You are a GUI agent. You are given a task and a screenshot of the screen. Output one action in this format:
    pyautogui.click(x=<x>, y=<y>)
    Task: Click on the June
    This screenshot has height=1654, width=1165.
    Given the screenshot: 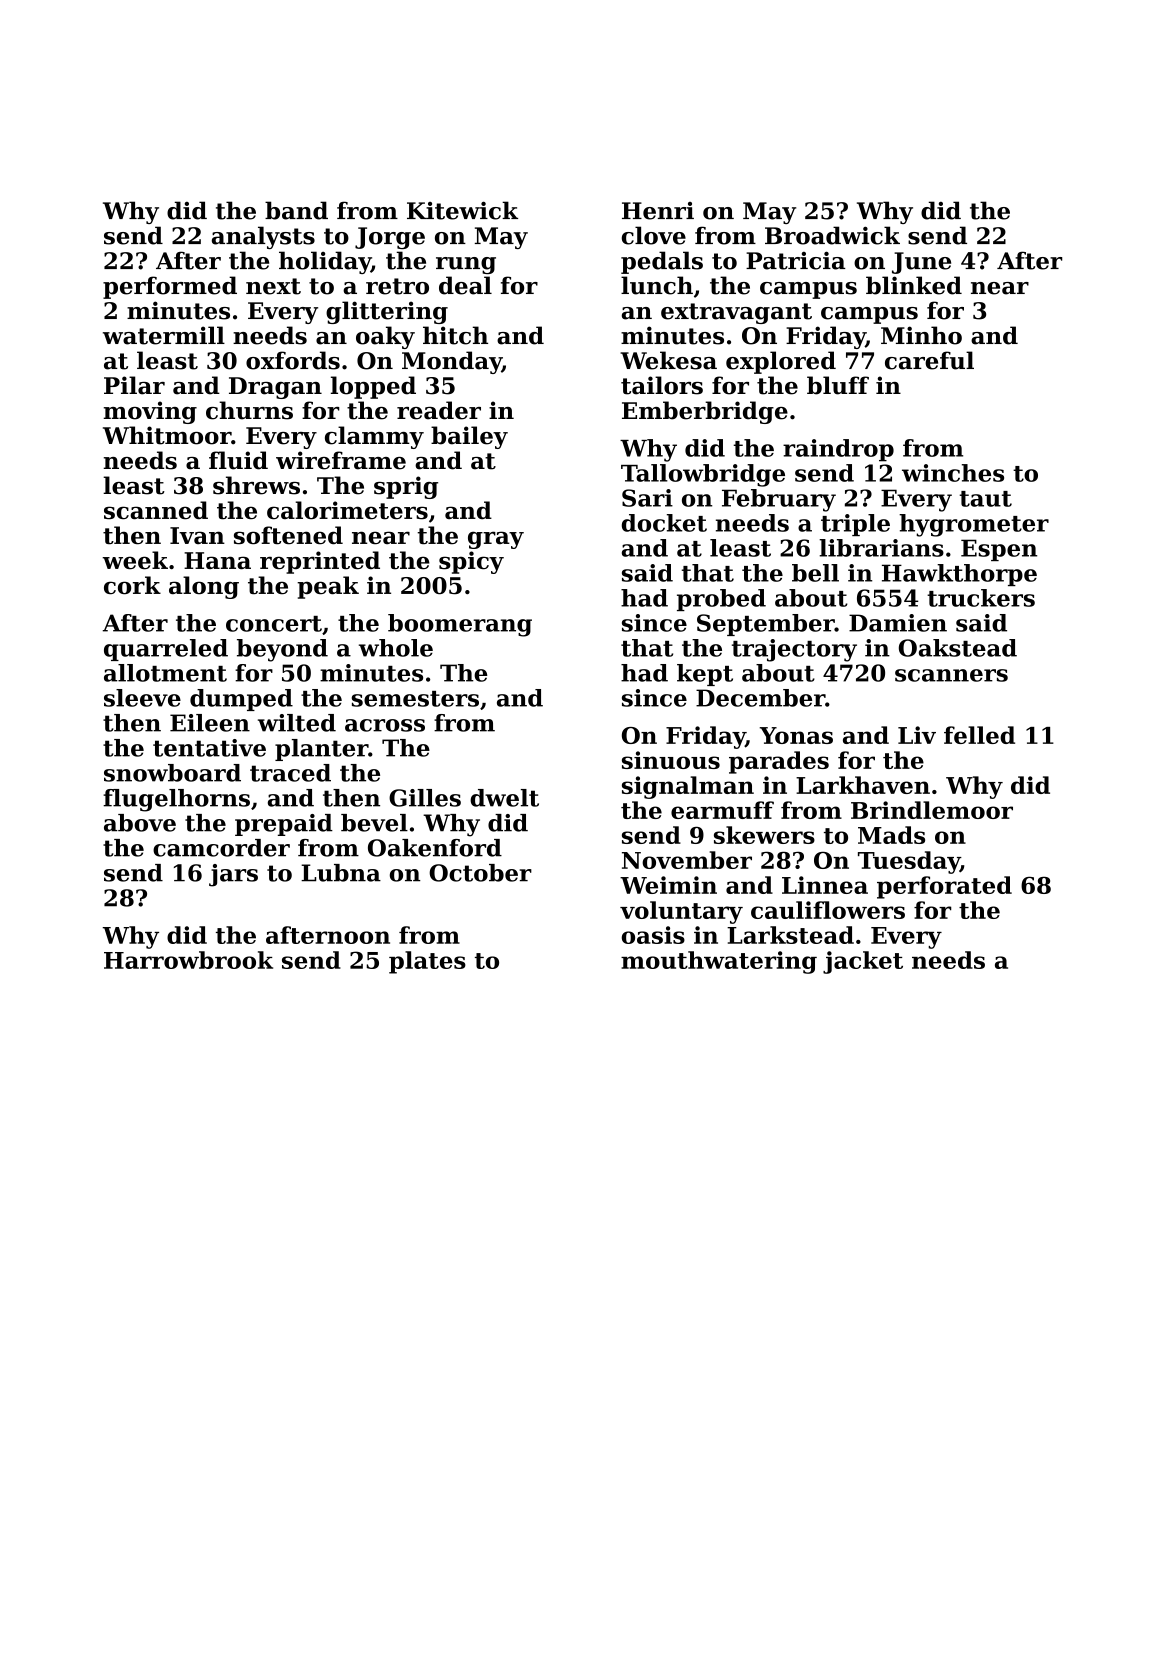 What is the action you would take?
    pyautogui.click(x=921, y=263)
